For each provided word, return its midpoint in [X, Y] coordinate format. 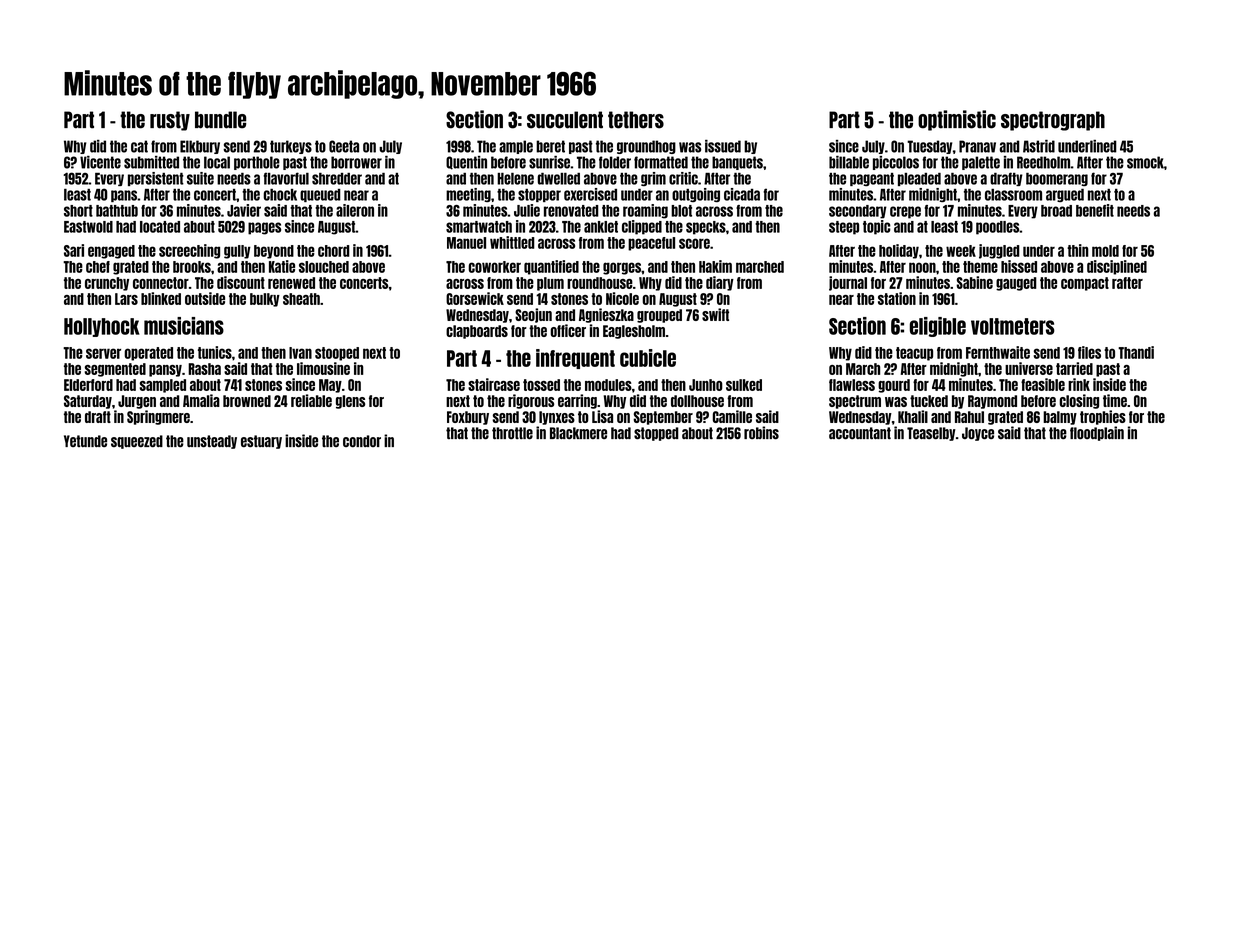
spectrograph [1053, 121]
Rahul [969, 417]
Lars [126, 299]
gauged [1016, 284]
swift [715, 314]
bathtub [117, 211]
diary [720, 283]
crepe [905, 212]
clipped [642, 227]
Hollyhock [102, 327]
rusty [170, 121]
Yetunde [85, 441]
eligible [938, 327]
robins [761, 433]
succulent [565, 120]
